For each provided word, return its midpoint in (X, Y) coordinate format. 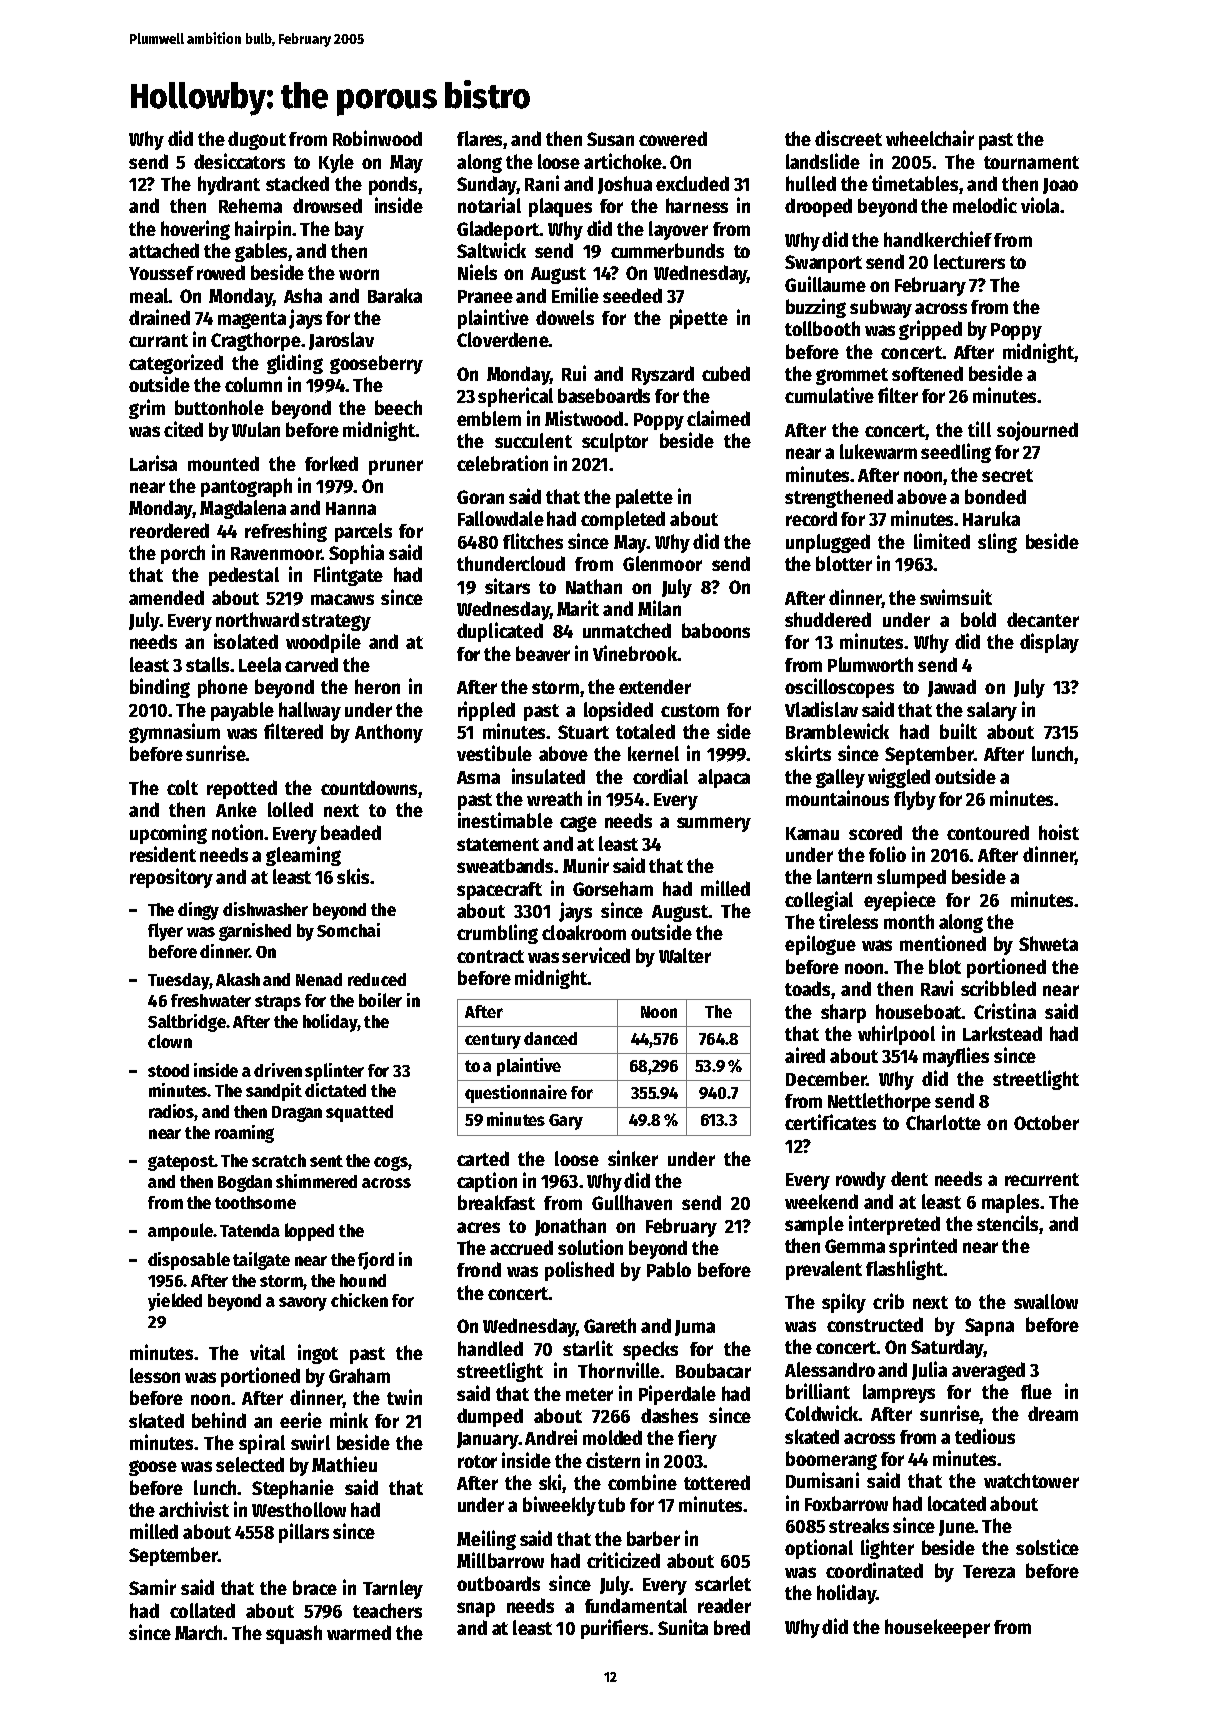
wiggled (899, 778)
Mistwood (584, 418)
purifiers (614, 1629)
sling (997, 543)
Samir (152, 1587)
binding (160, 688)
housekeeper (937, 1628)
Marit (578, 608)
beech (398, 407)
